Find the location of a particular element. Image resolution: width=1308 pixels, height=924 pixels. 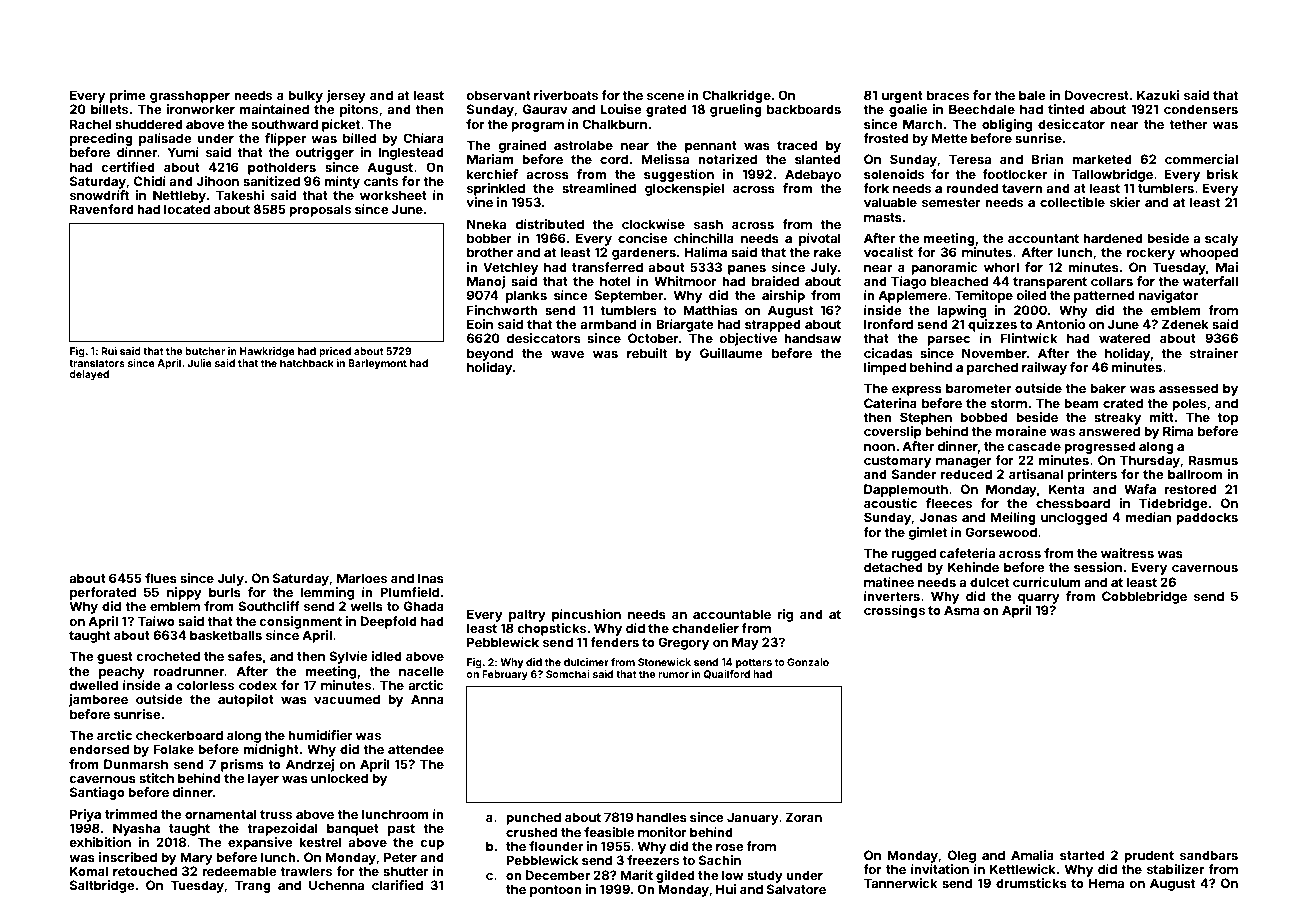

sprinkled is located at coordinates (496, 189).
